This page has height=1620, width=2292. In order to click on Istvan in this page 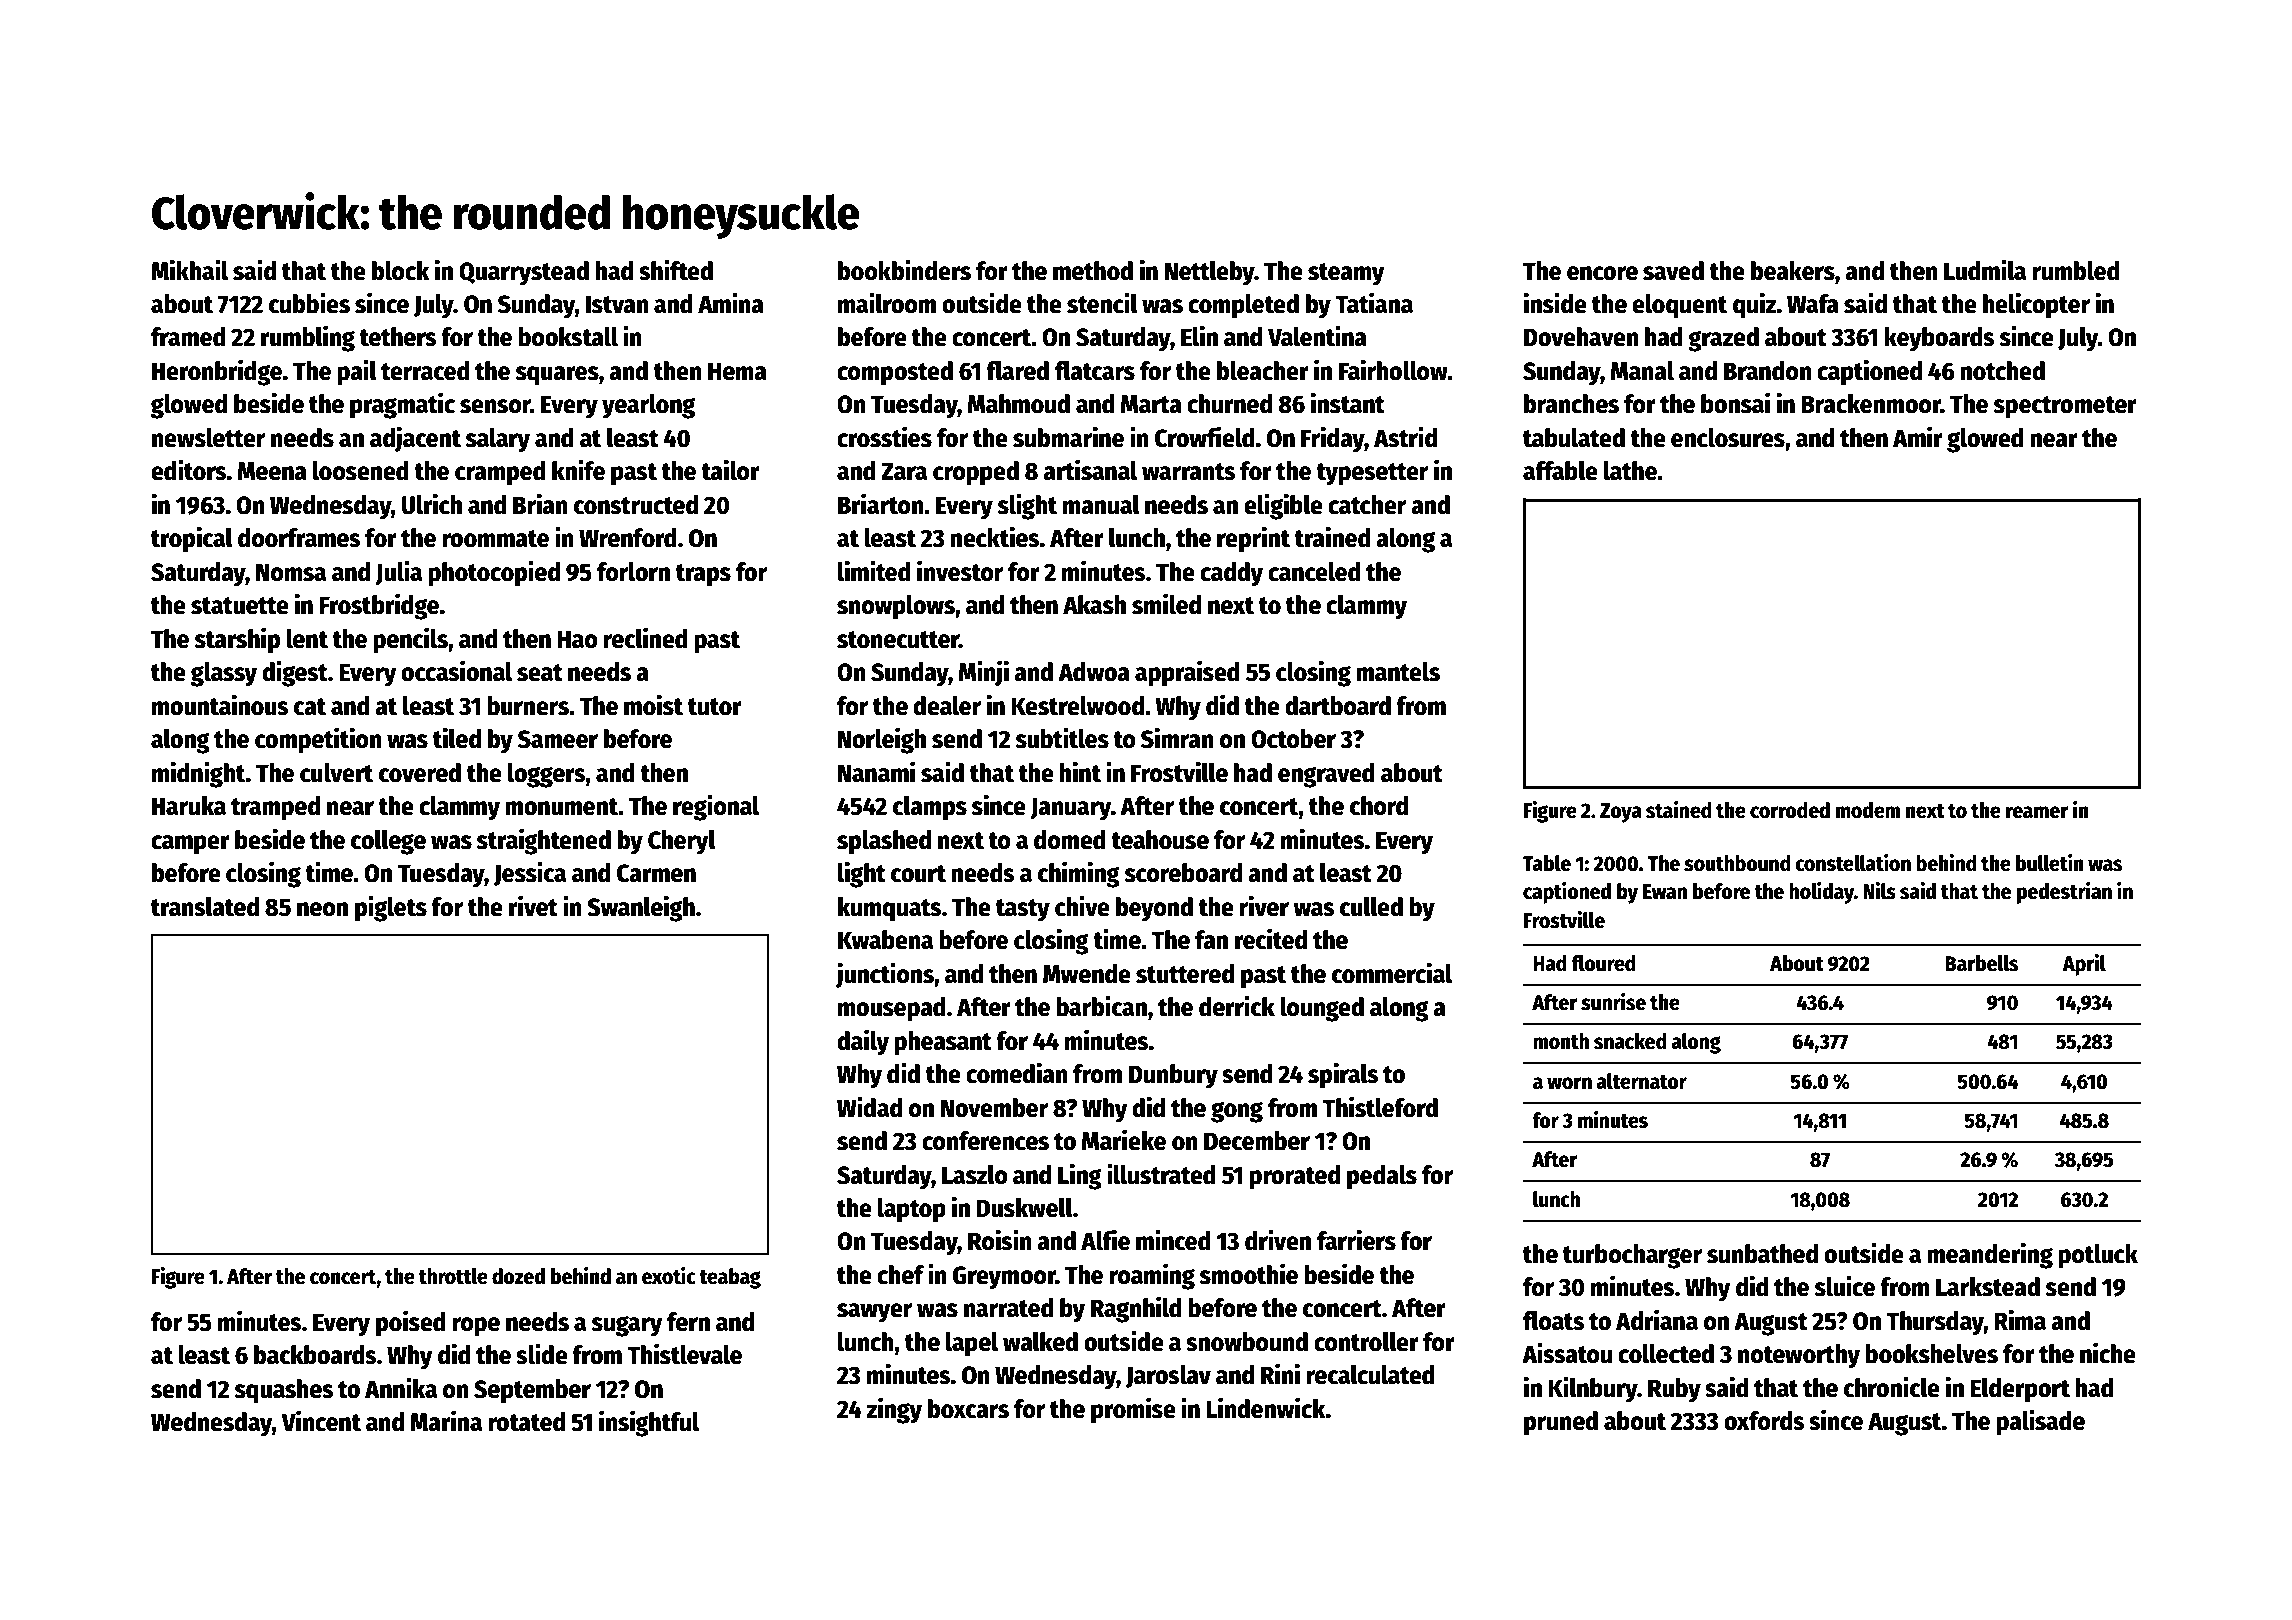, I will do `click(617, 304)`.
